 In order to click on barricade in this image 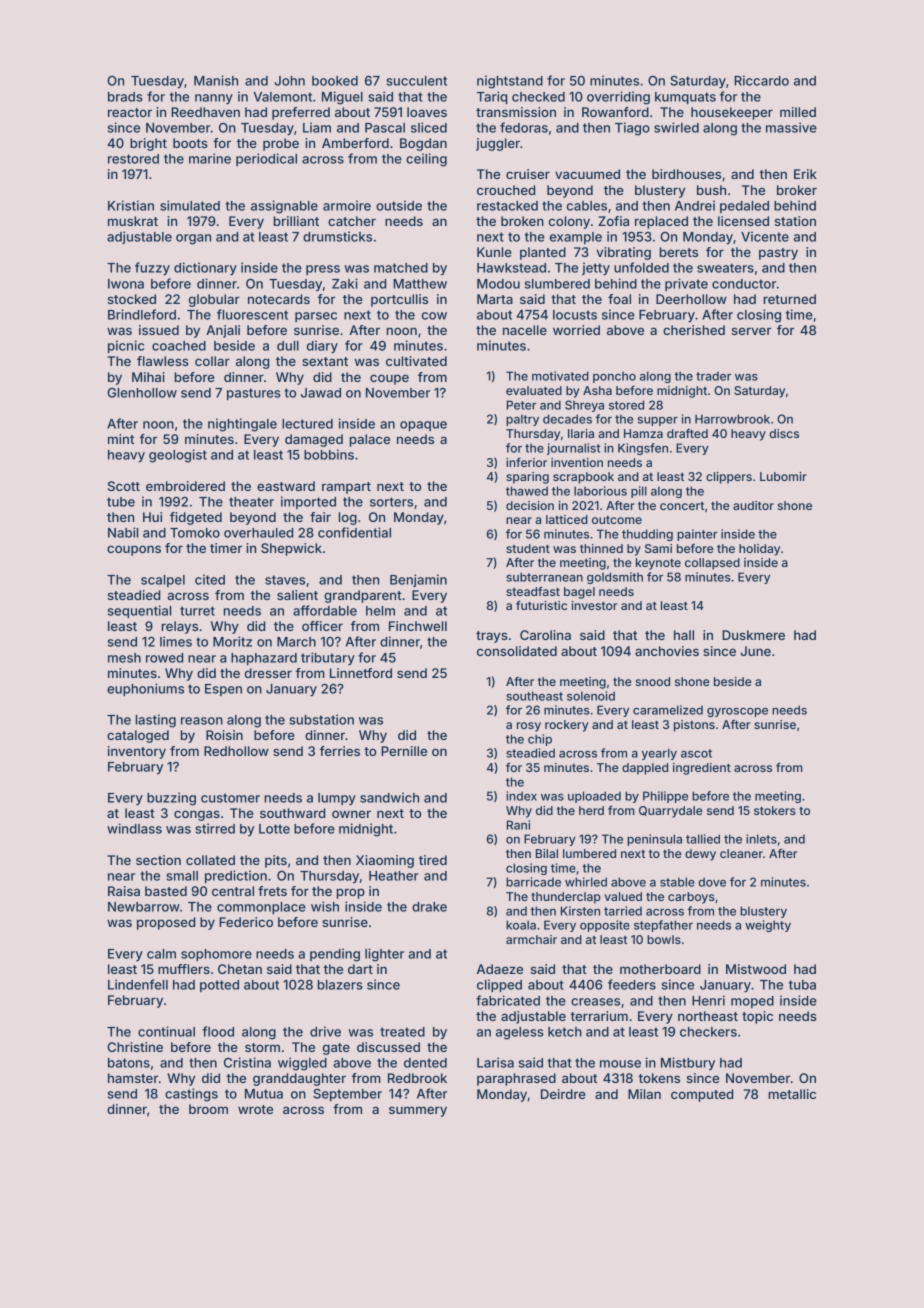, I will do `click(533, 882)`.
